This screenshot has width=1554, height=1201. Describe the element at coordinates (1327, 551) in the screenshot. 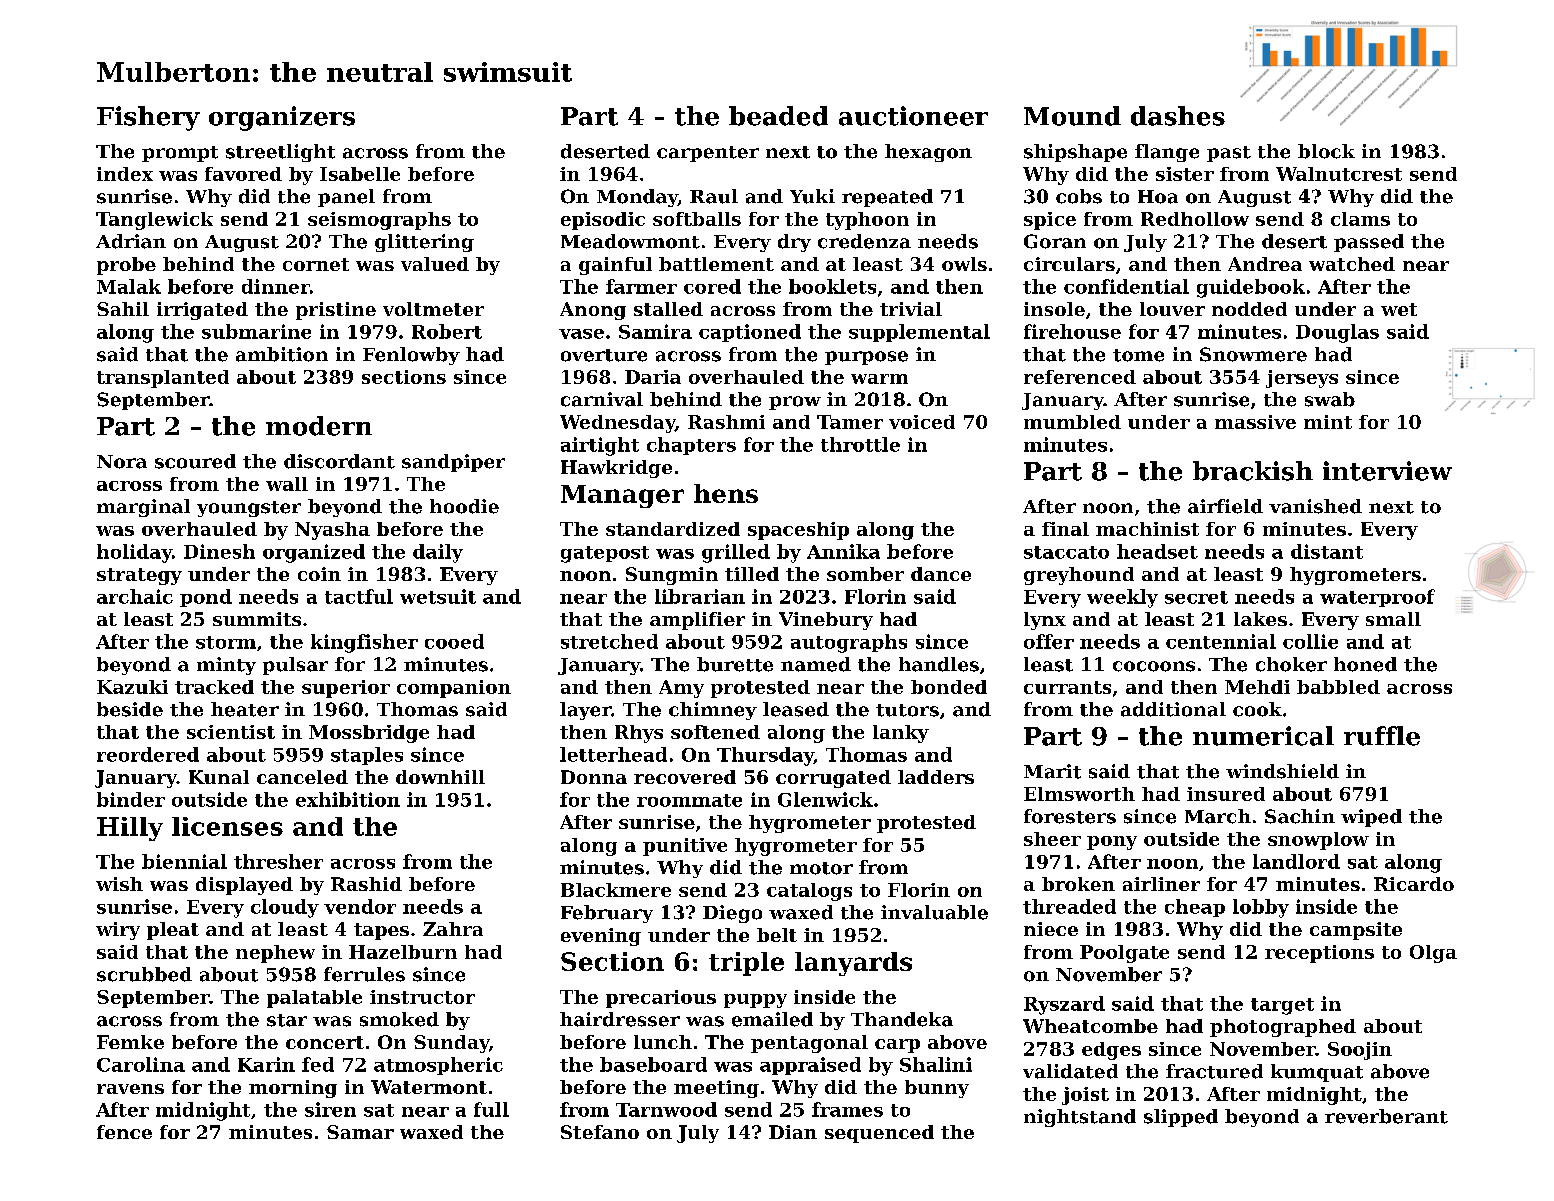

I see `distant` at that location.
